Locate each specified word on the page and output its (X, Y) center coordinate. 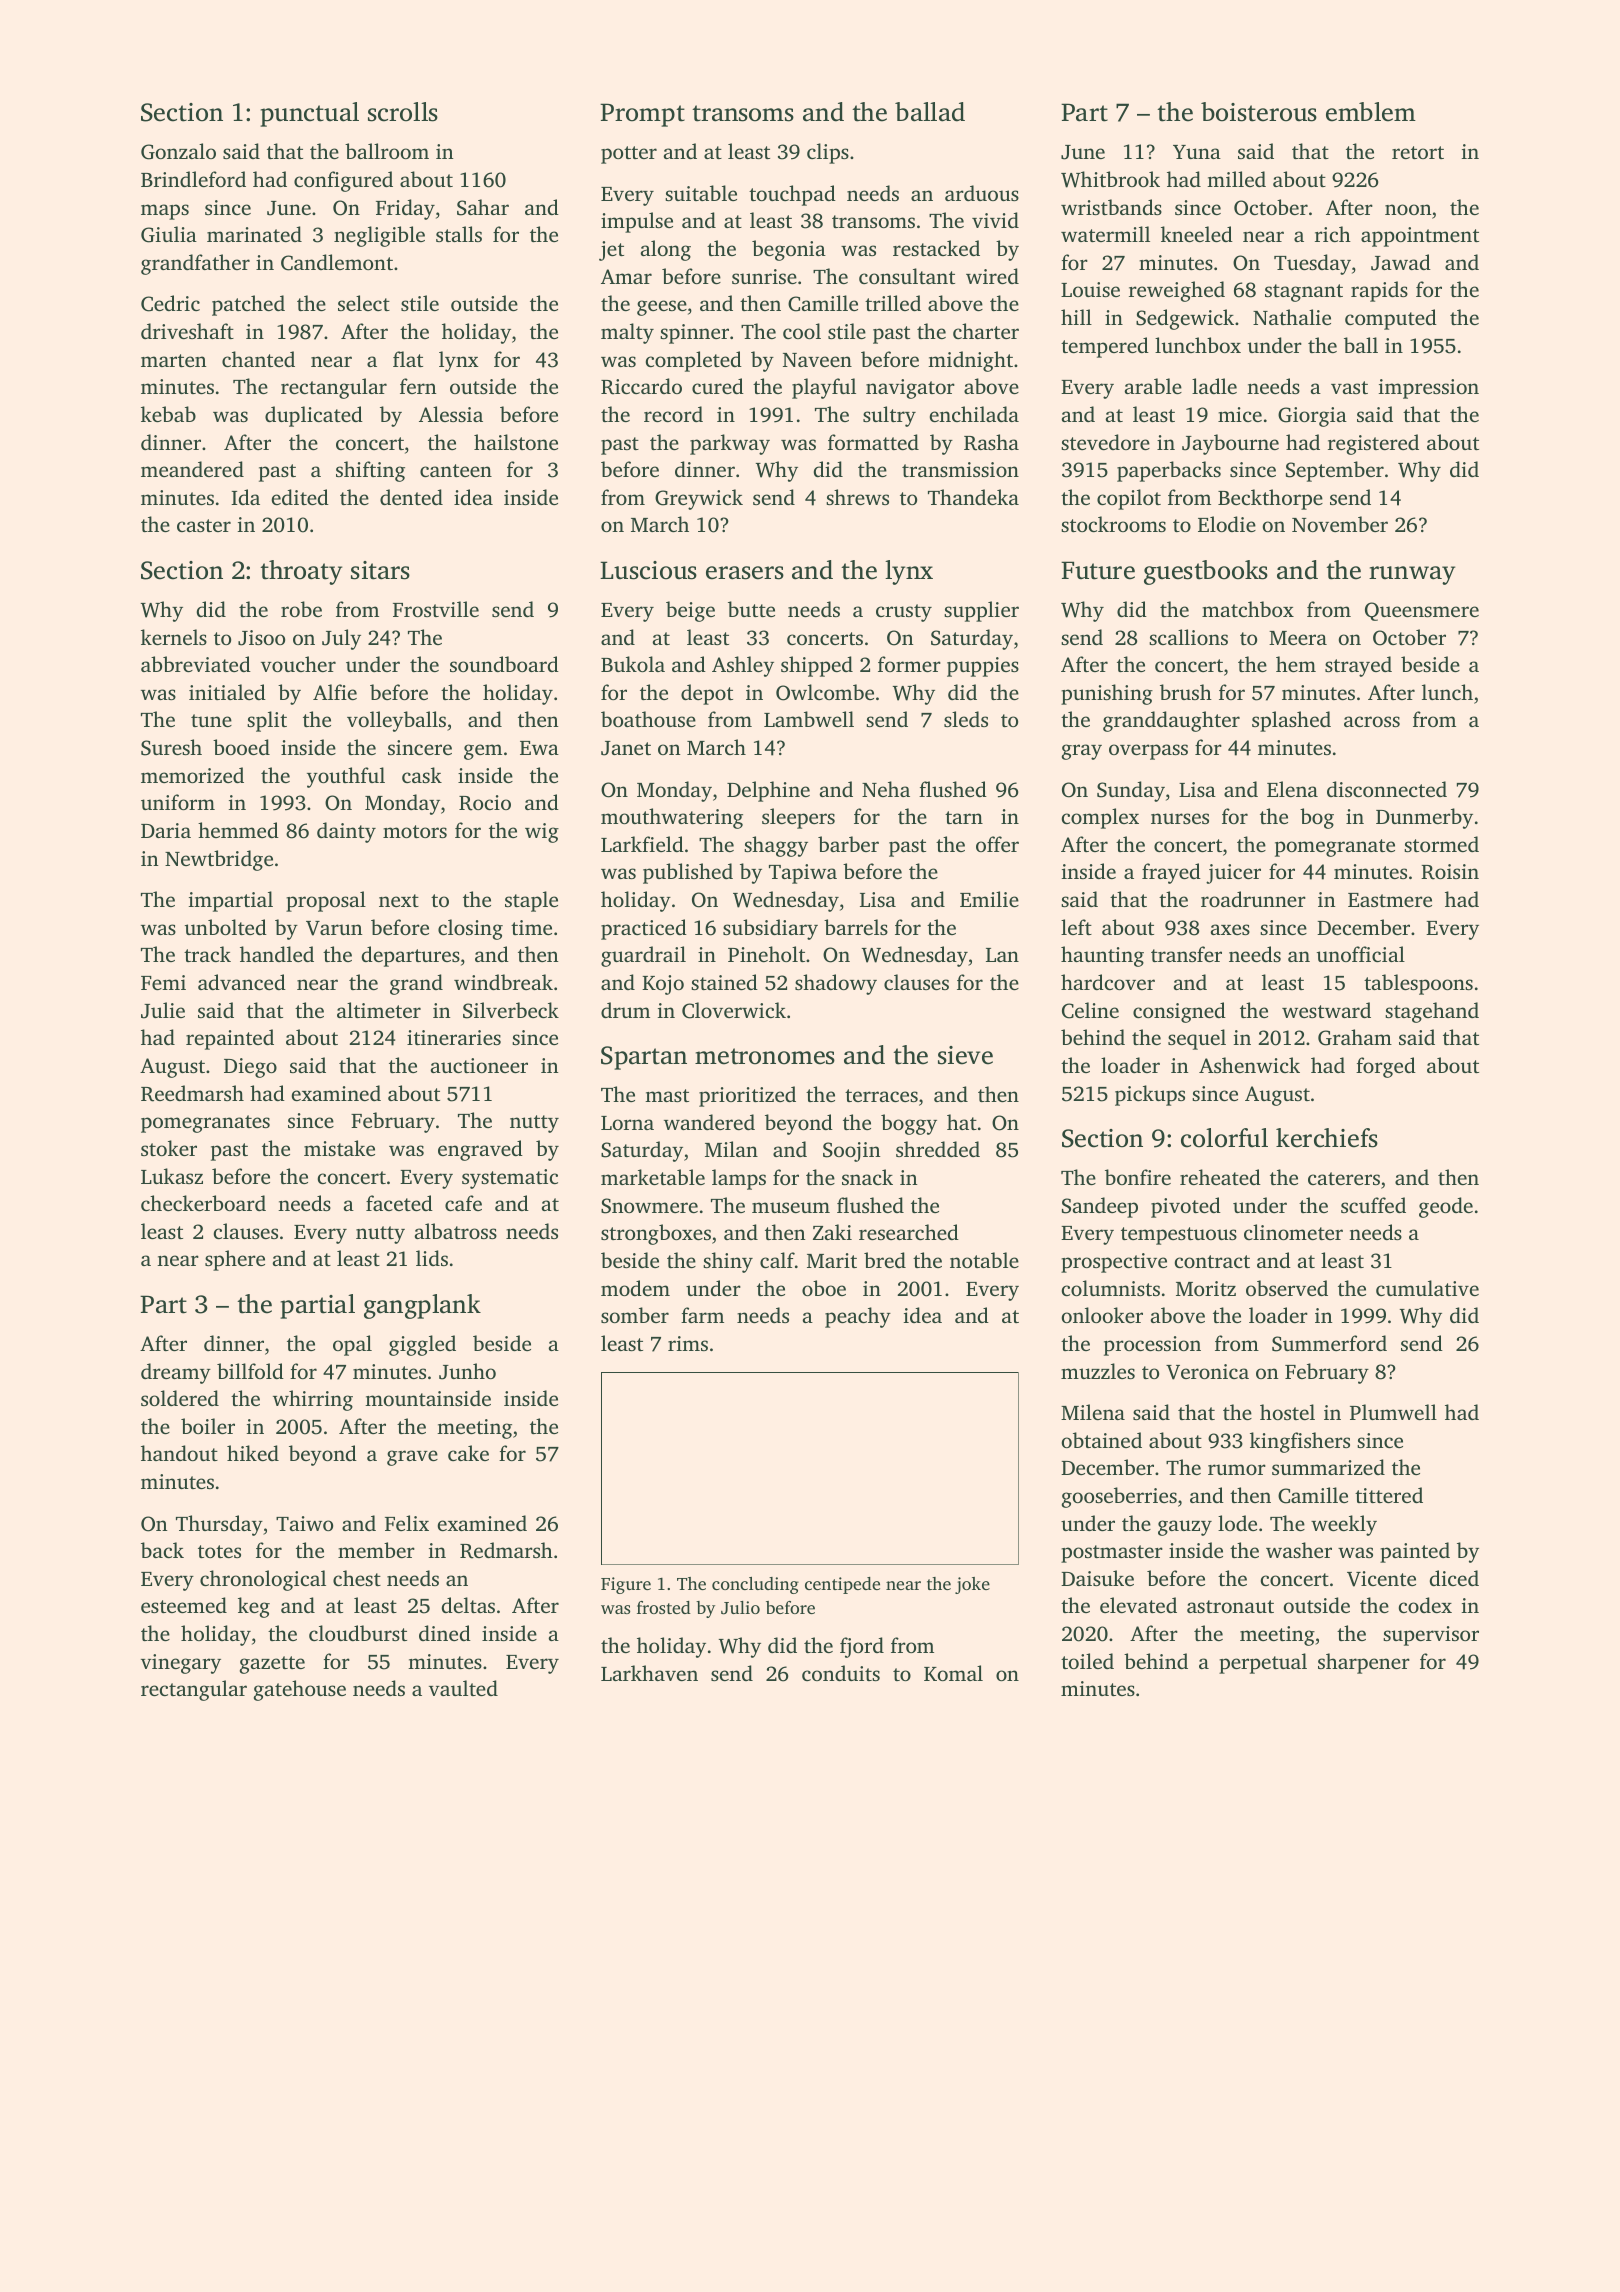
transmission (960, 469)
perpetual (1263, 1663)
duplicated (314, 416)
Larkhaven (649, 1673)
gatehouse (300, 1690)
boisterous (1259, 112)
